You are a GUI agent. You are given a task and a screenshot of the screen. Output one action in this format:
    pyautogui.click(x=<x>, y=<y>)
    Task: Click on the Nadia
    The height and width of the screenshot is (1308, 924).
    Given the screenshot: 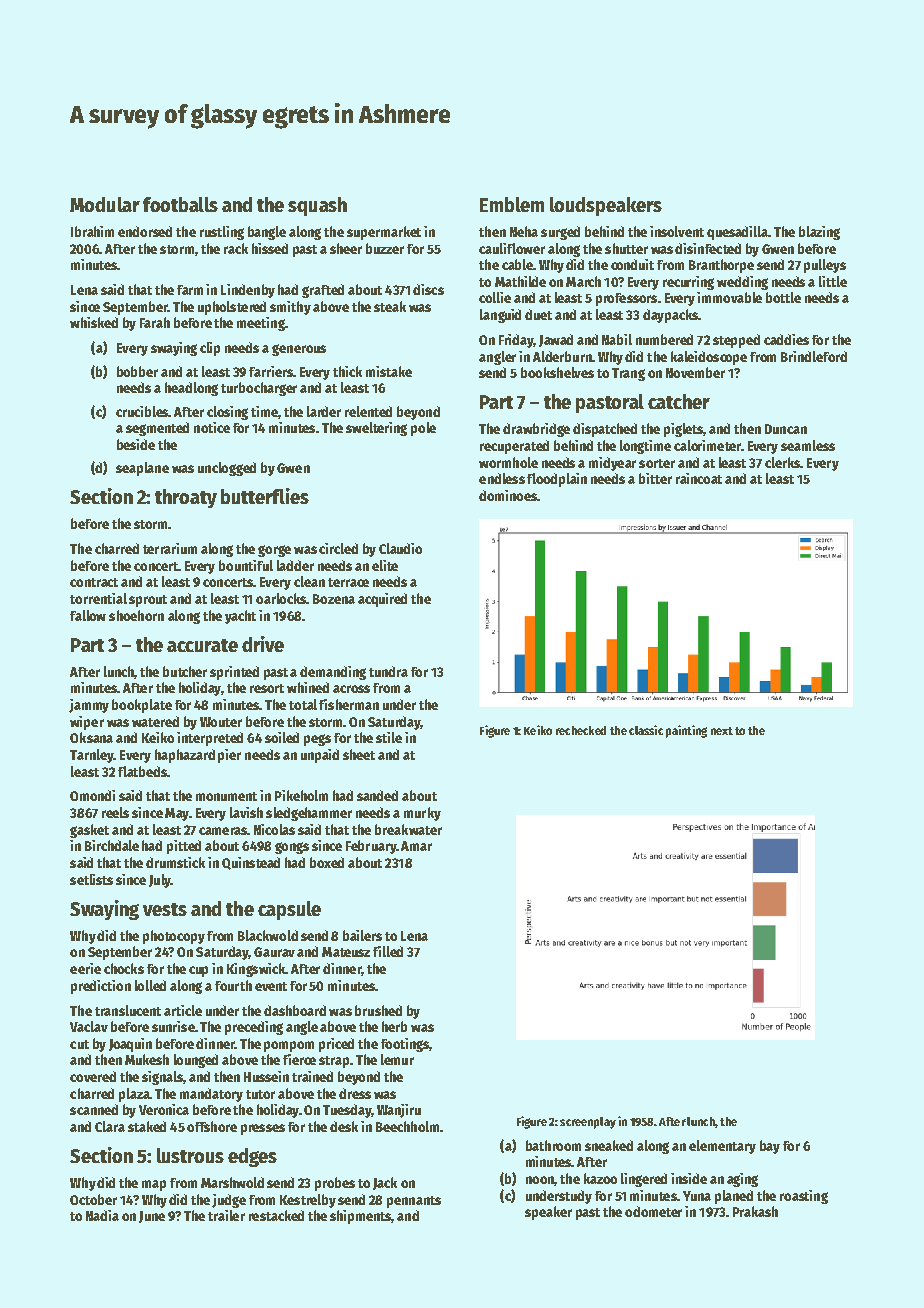 What is the action you would take?
    pyautogui.click(x=102, y=1215)
